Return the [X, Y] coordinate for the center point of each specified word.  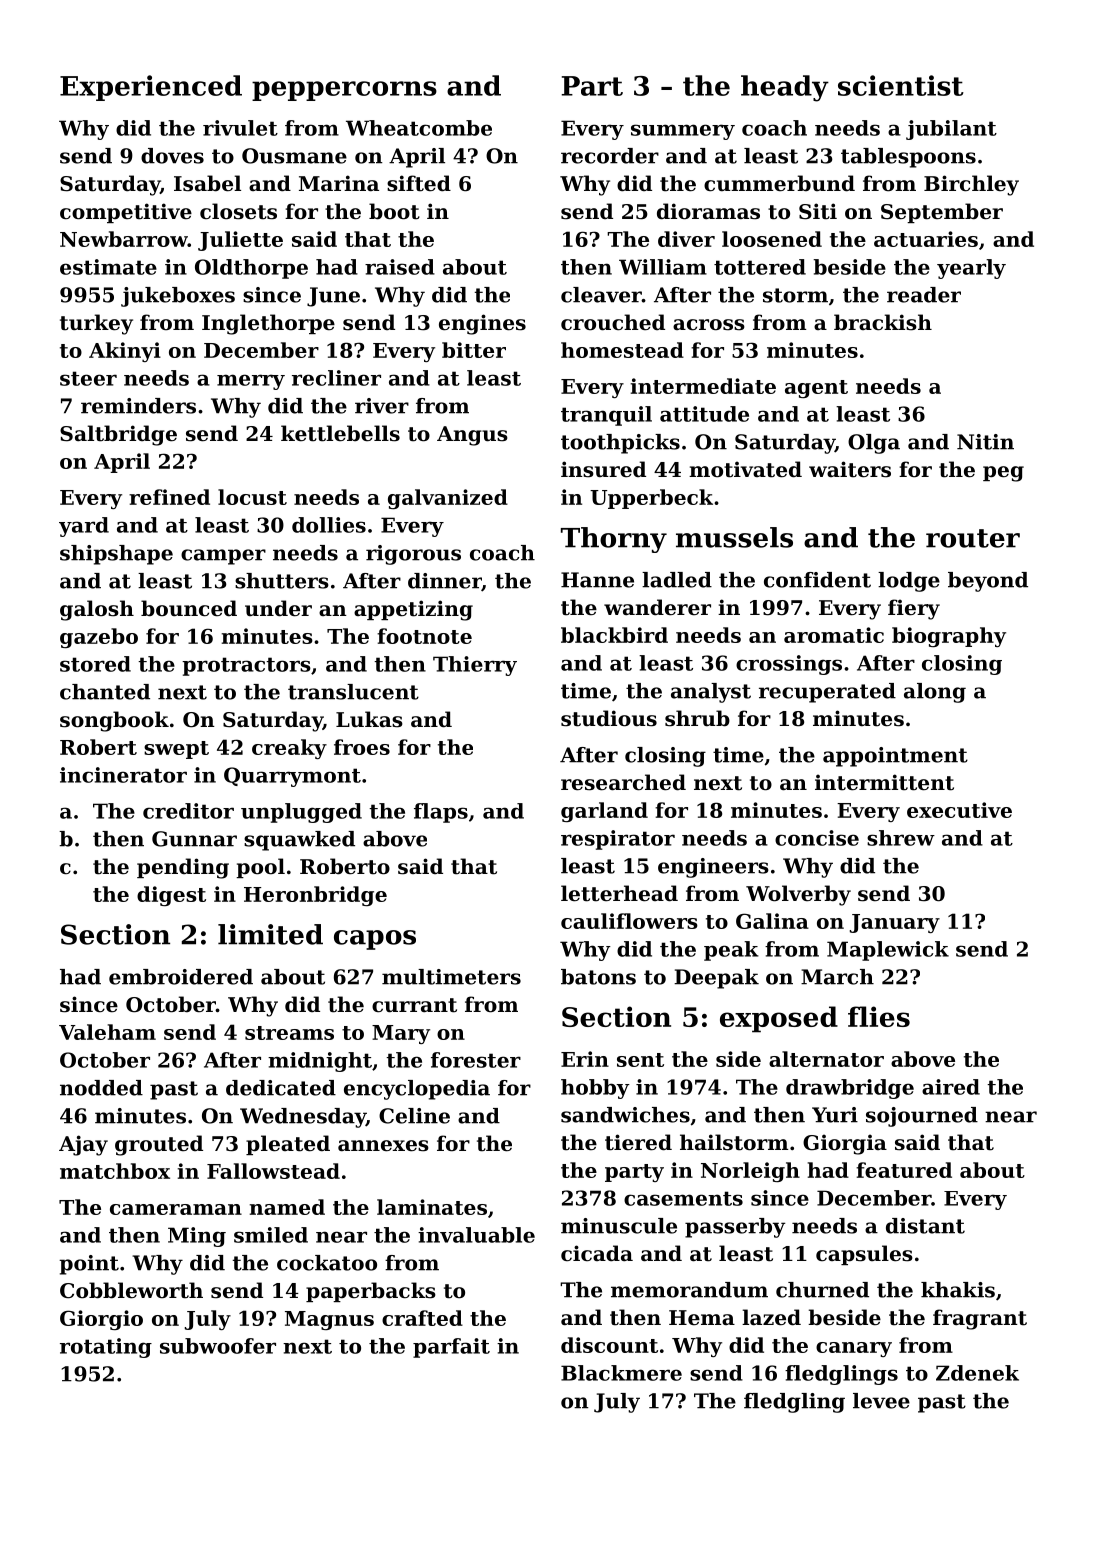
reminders [138, 406]
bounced [189, 608]
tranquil [606, 416]
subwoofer [218, 1346]
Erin [585, 1059]
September [942, 213]
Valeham [107, 1032]
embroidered [181, 977]
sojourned [922, 1117]
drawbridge [850, 1089]
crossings [789, 665]
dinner [445, 582]
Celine [414, 1116]
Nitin [985, 442]
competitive [126, 213]
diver [686, 239]
